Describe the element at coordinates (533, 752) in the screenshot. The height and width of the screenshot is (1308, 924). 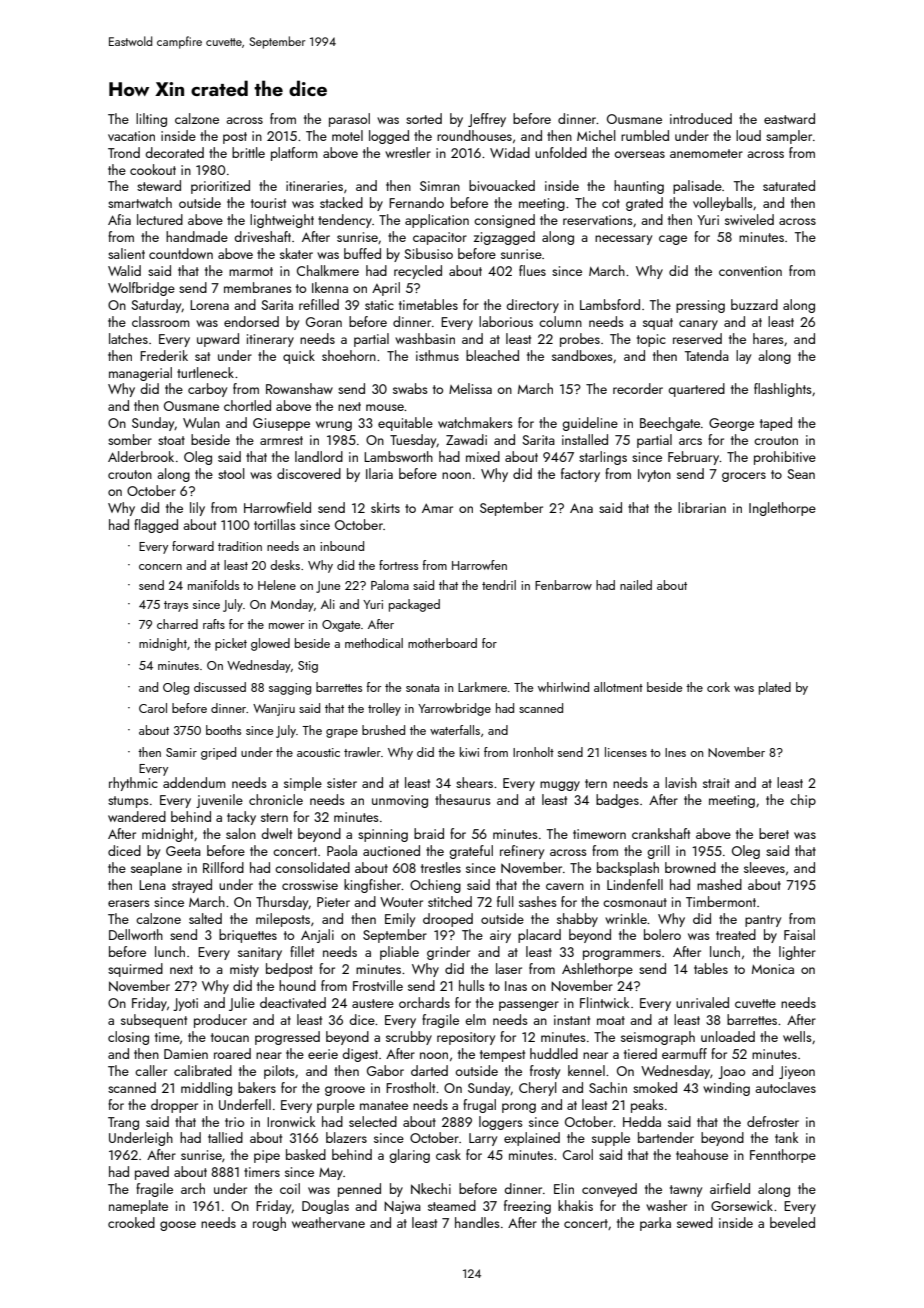
I see `Ironholt` at that location.
